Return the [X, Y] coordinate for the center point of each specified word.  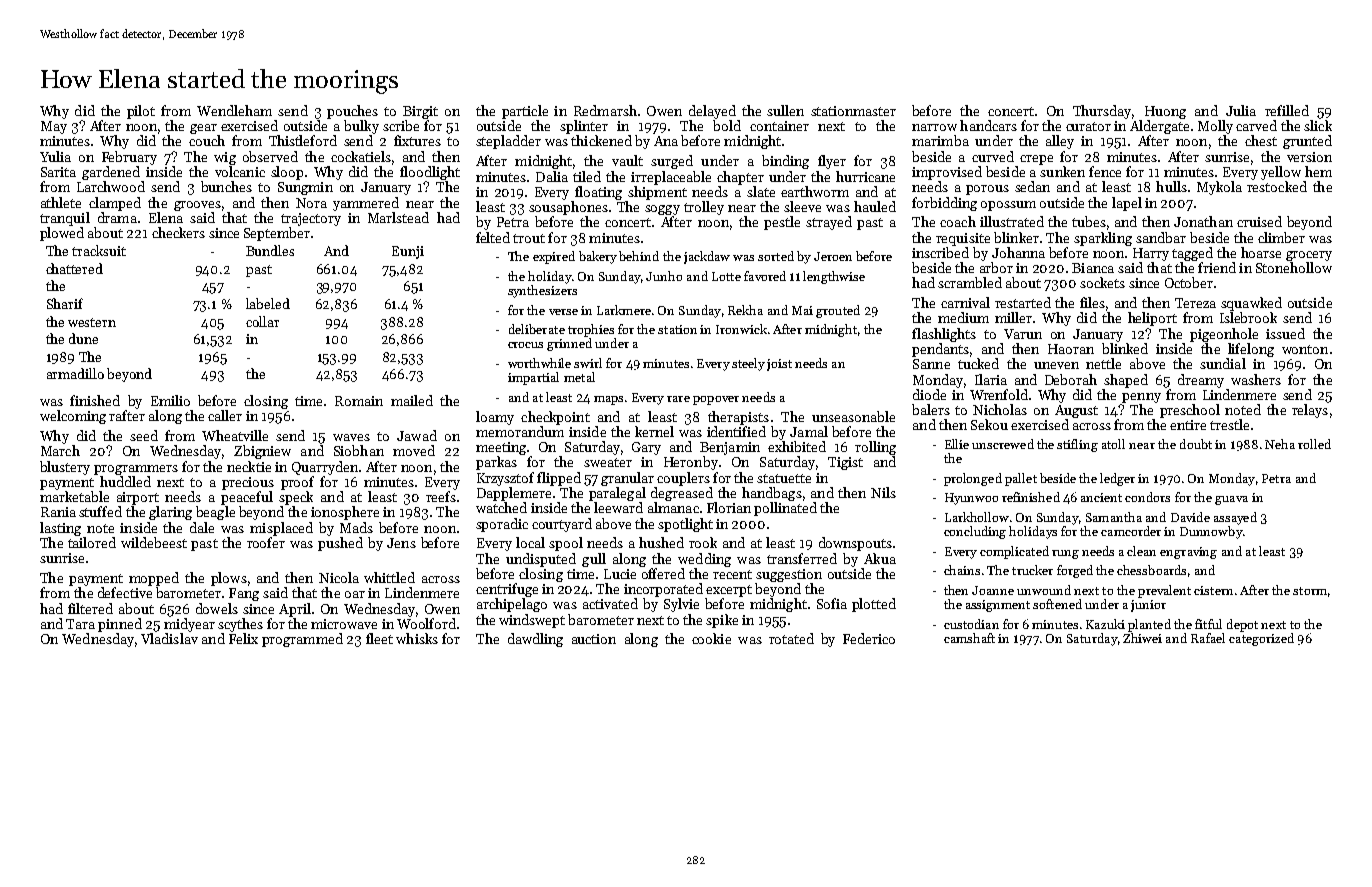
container [779, 126]
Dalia [552, 176]
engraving [1188, 553]
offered [663, 573]
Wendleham [234, 110]
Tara [80, 624]
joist [779, 365]
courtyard [562, 525]
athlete [61, 202]
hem [1318, 171]
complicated [1014, 552]
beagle [215, 513]
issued [1285, 333]
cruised [1259, 221]
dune [83, 338]
